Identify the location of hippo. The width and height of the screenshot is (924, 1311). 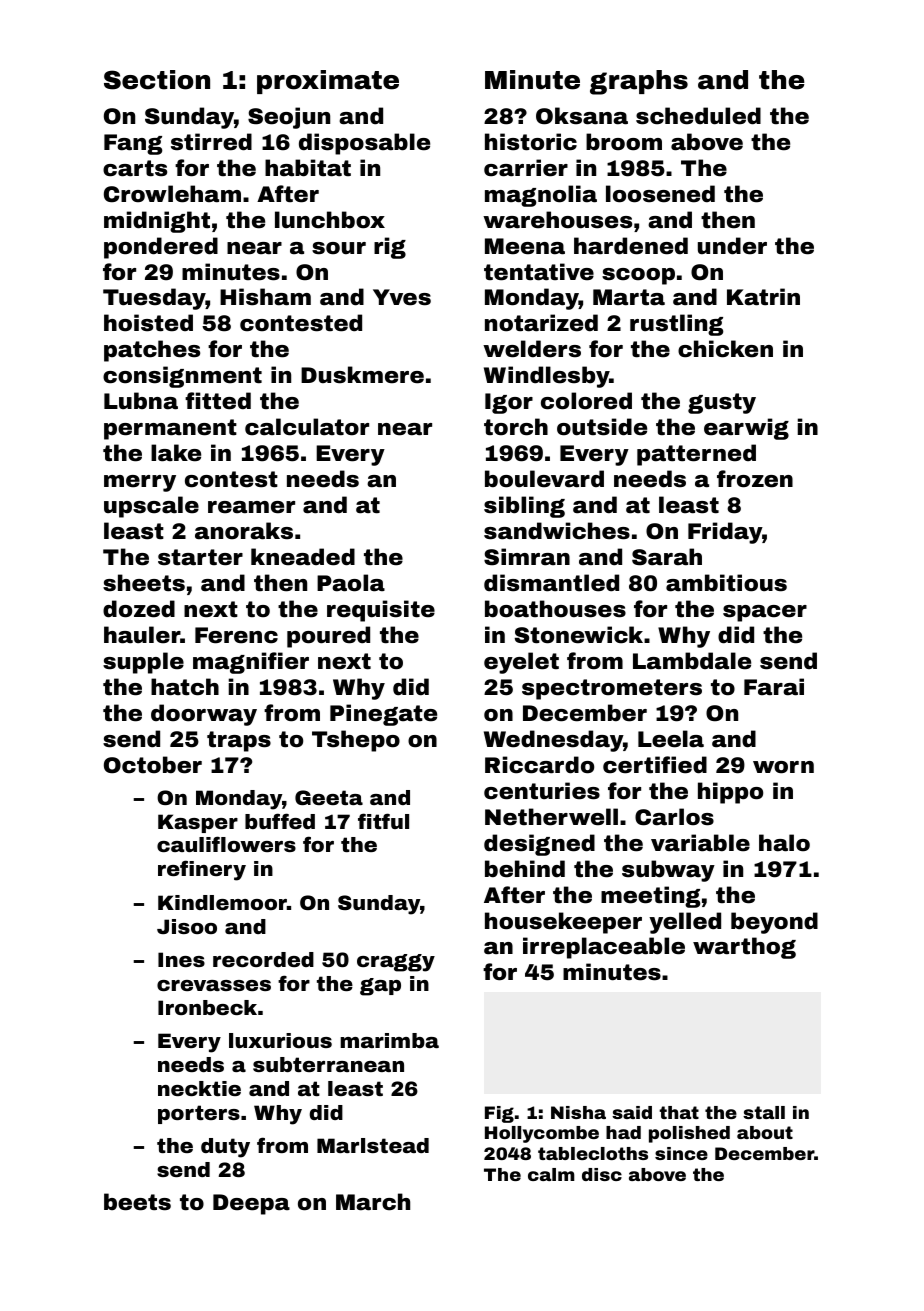
(730, 793).
